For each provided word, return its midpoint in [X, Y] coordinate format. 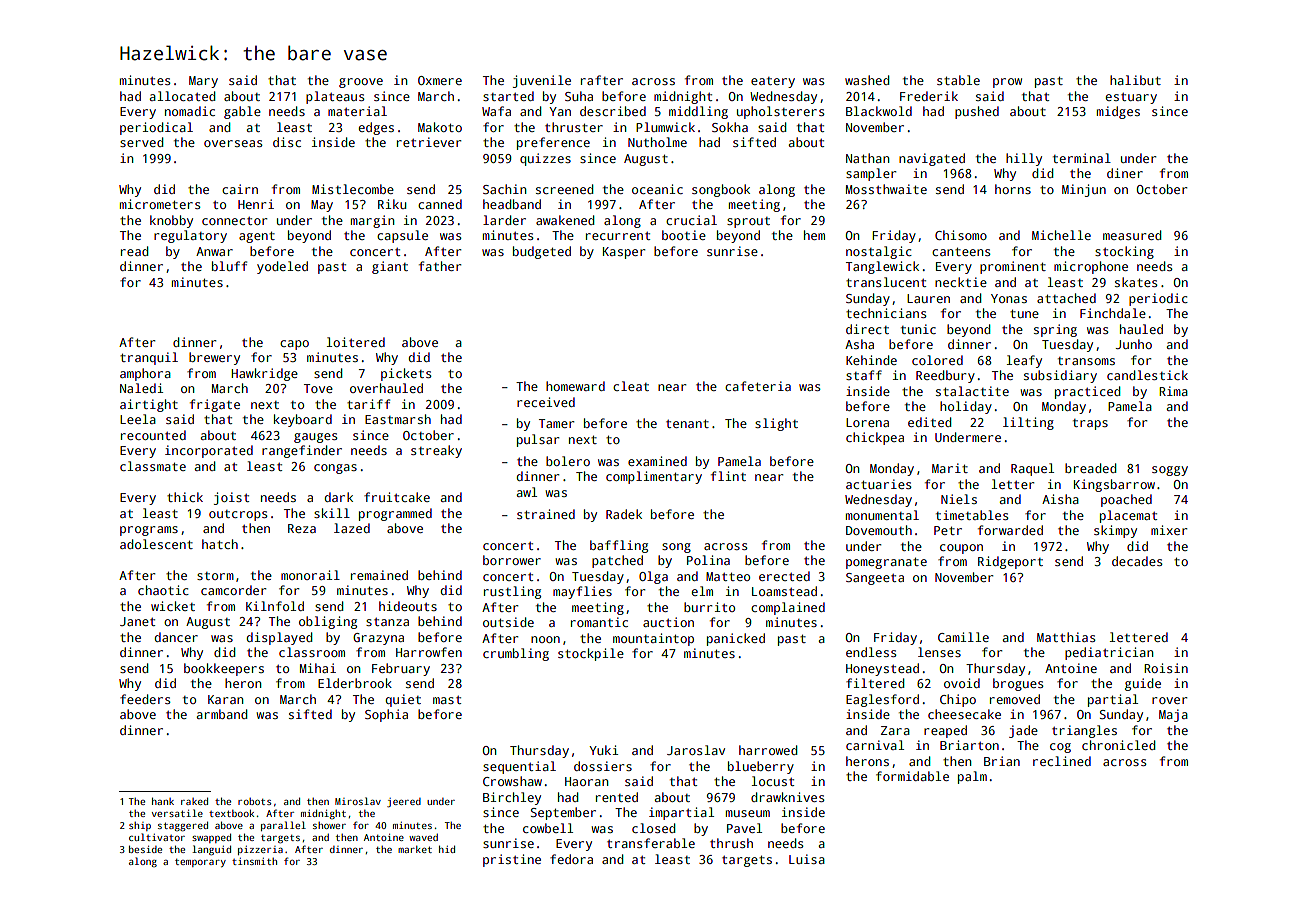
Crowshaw [512, 781]
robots [254, 801]
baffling [619, 546]
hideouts [408, 606]
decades [1137, 561]
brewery [214, 358]
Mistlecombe [353, 189]
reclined [1062, 761]
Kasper [624, 253]
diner [1125, 173]
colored [937, 360]
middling [698, 112]
